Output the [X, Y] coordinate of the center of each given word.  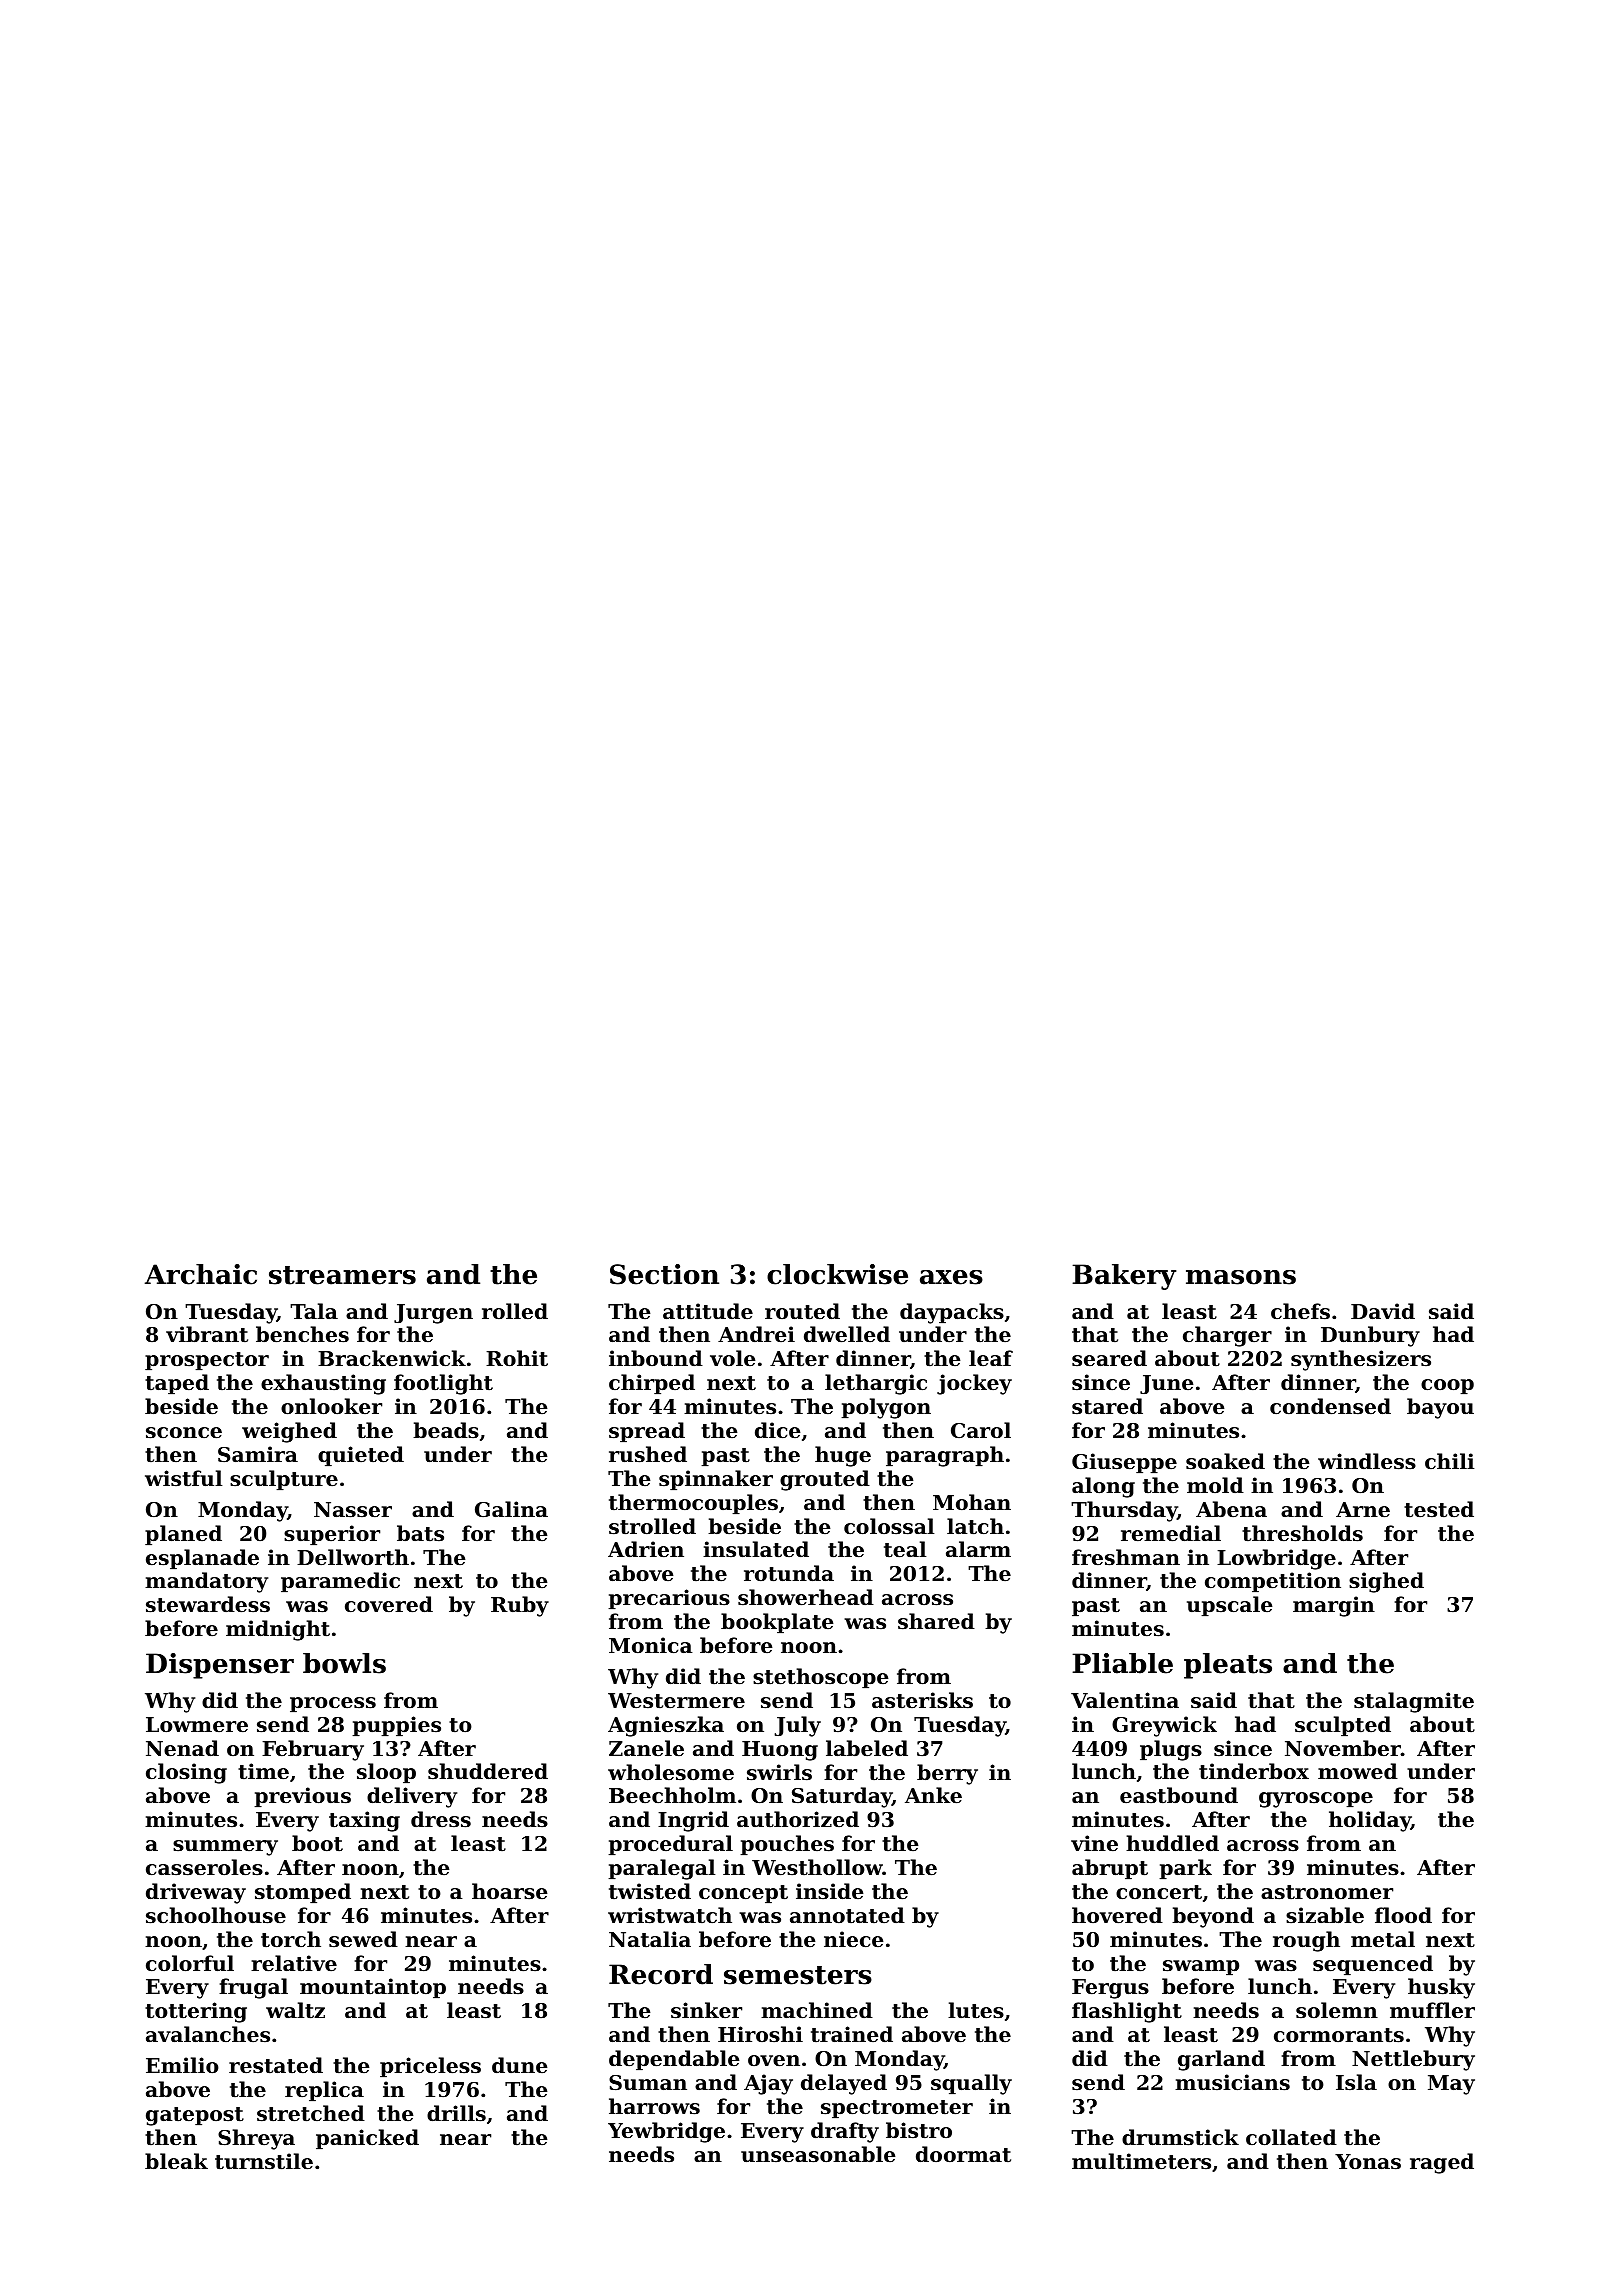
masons [1241, 1277]
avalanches [208, 2034]
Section [664, 1274]
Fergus [1110, 1989]
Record [661, 1974]
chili [1449, 1461]
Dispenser [220, 1666]
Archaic [201, 1274]
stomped [303, 1893]
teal [905, 1549]
